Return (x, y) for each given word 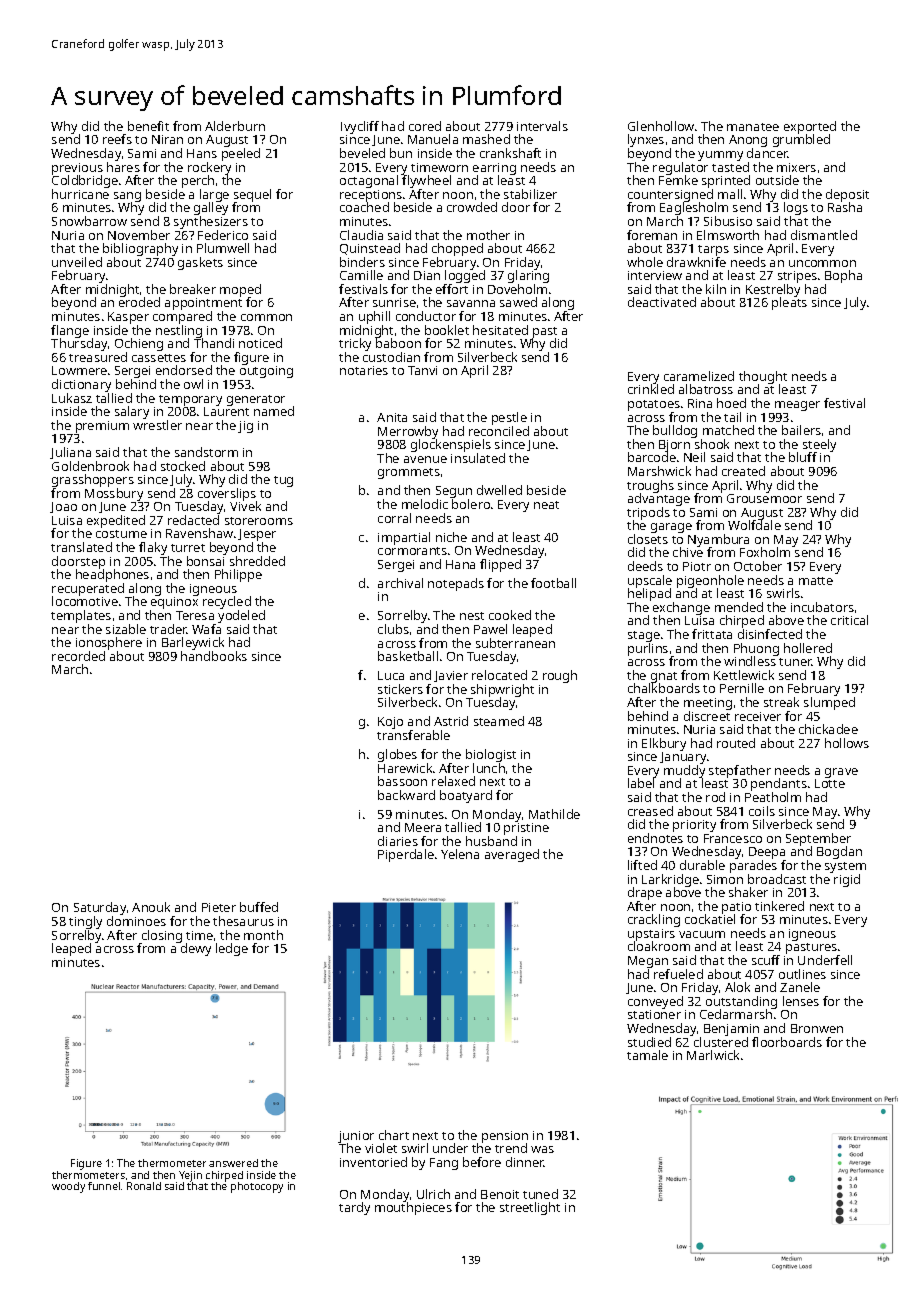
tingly (85, 922)
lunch (489, 768)
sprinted (726, 181)
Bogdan (839, 852)
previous (77, 169)
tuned (540, 1194)
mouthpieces (413, 1209)
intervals (542, 126)
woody (68, 1187)
